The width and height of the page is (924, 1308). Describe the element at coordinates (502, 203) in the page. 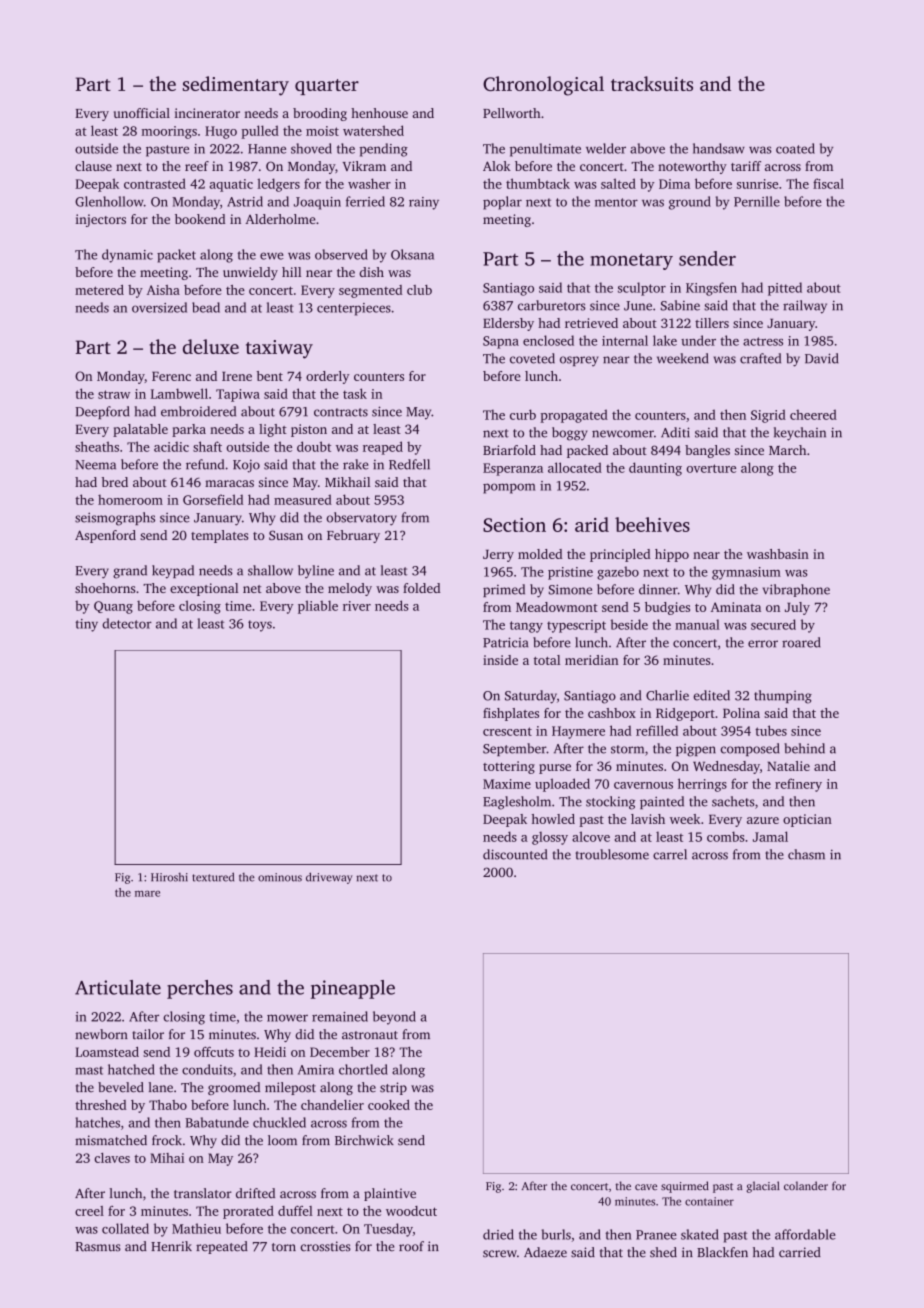

I see `poplar` at that location.
